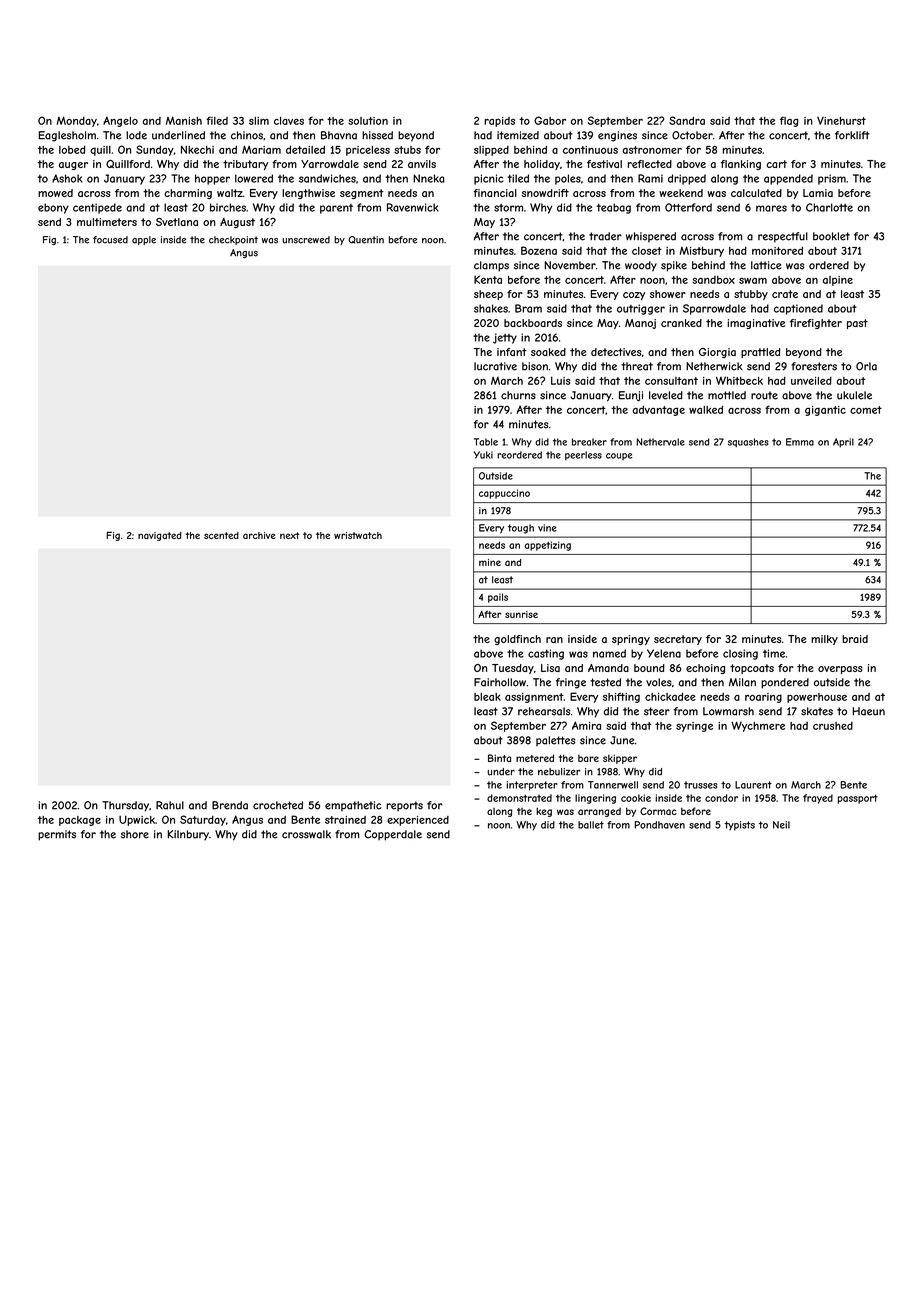  I want to click on churns, so click(518, 395).
